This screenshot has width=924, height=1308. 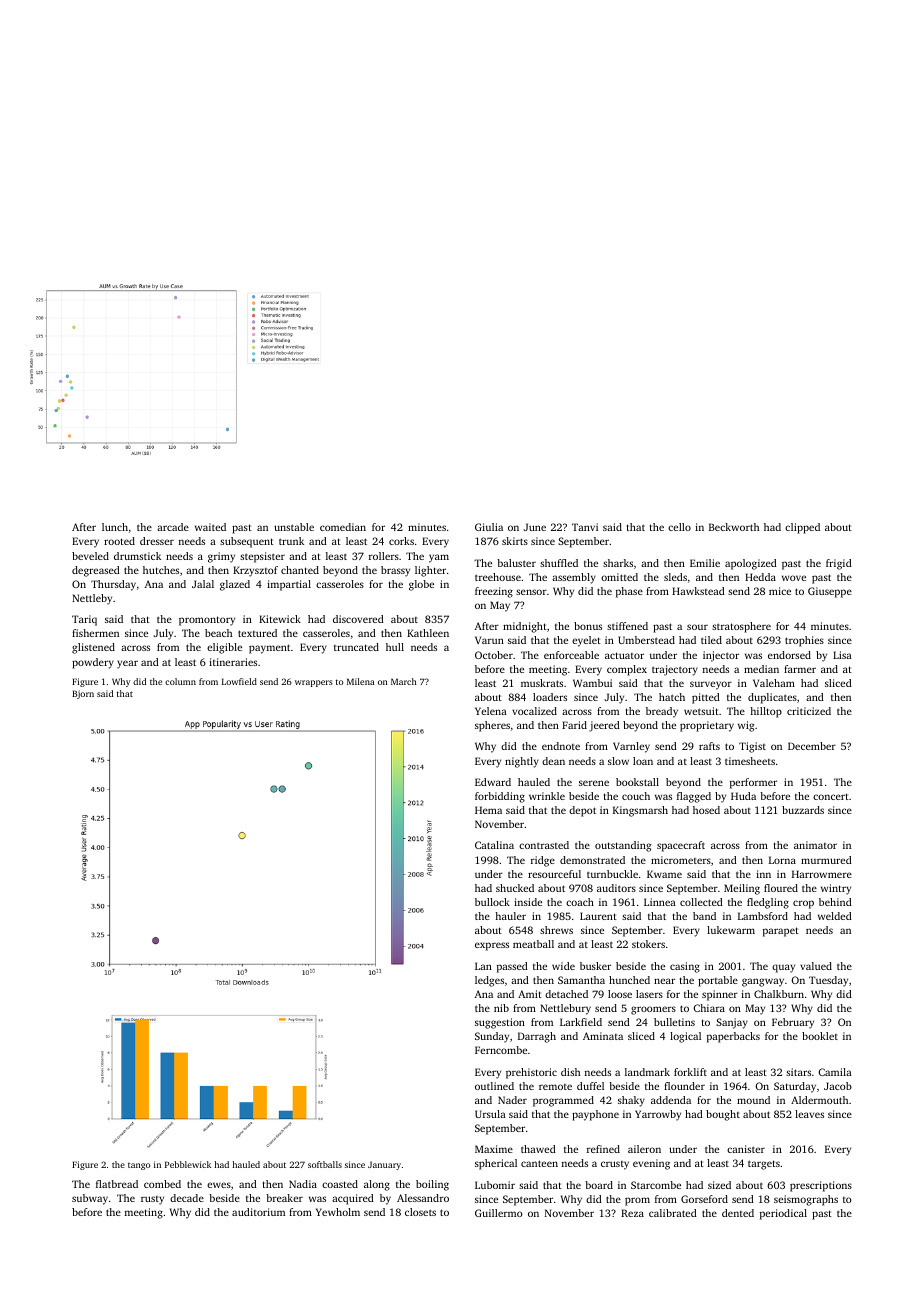 I want to click on spheres, so click(x=492, y=726).
